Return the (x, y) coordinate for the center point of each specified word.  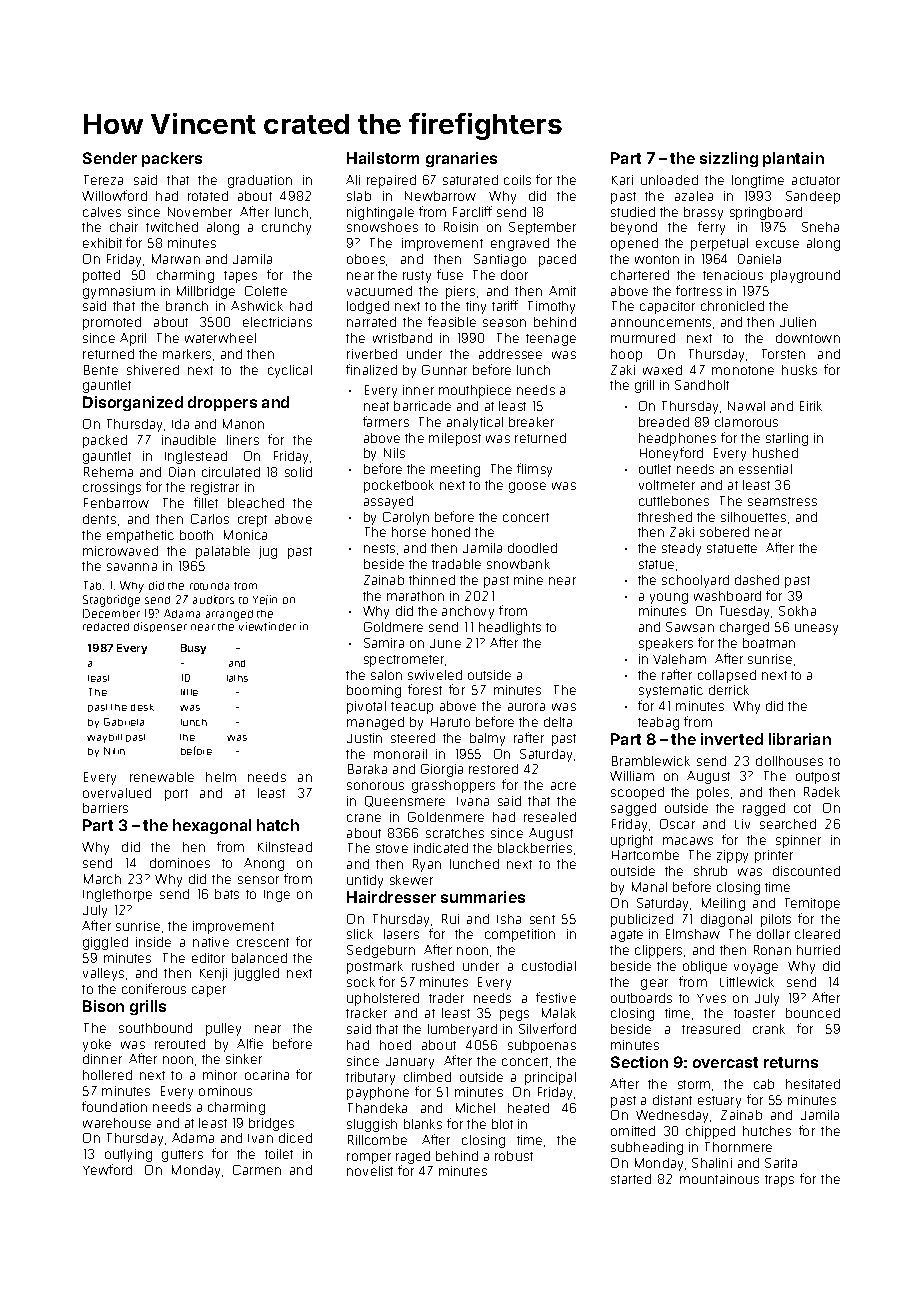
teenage (551, 340)
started (631, 1179)
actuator (816, 180)
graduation (260, 181)
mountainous (719, 1179)
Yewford (107, 1169)
